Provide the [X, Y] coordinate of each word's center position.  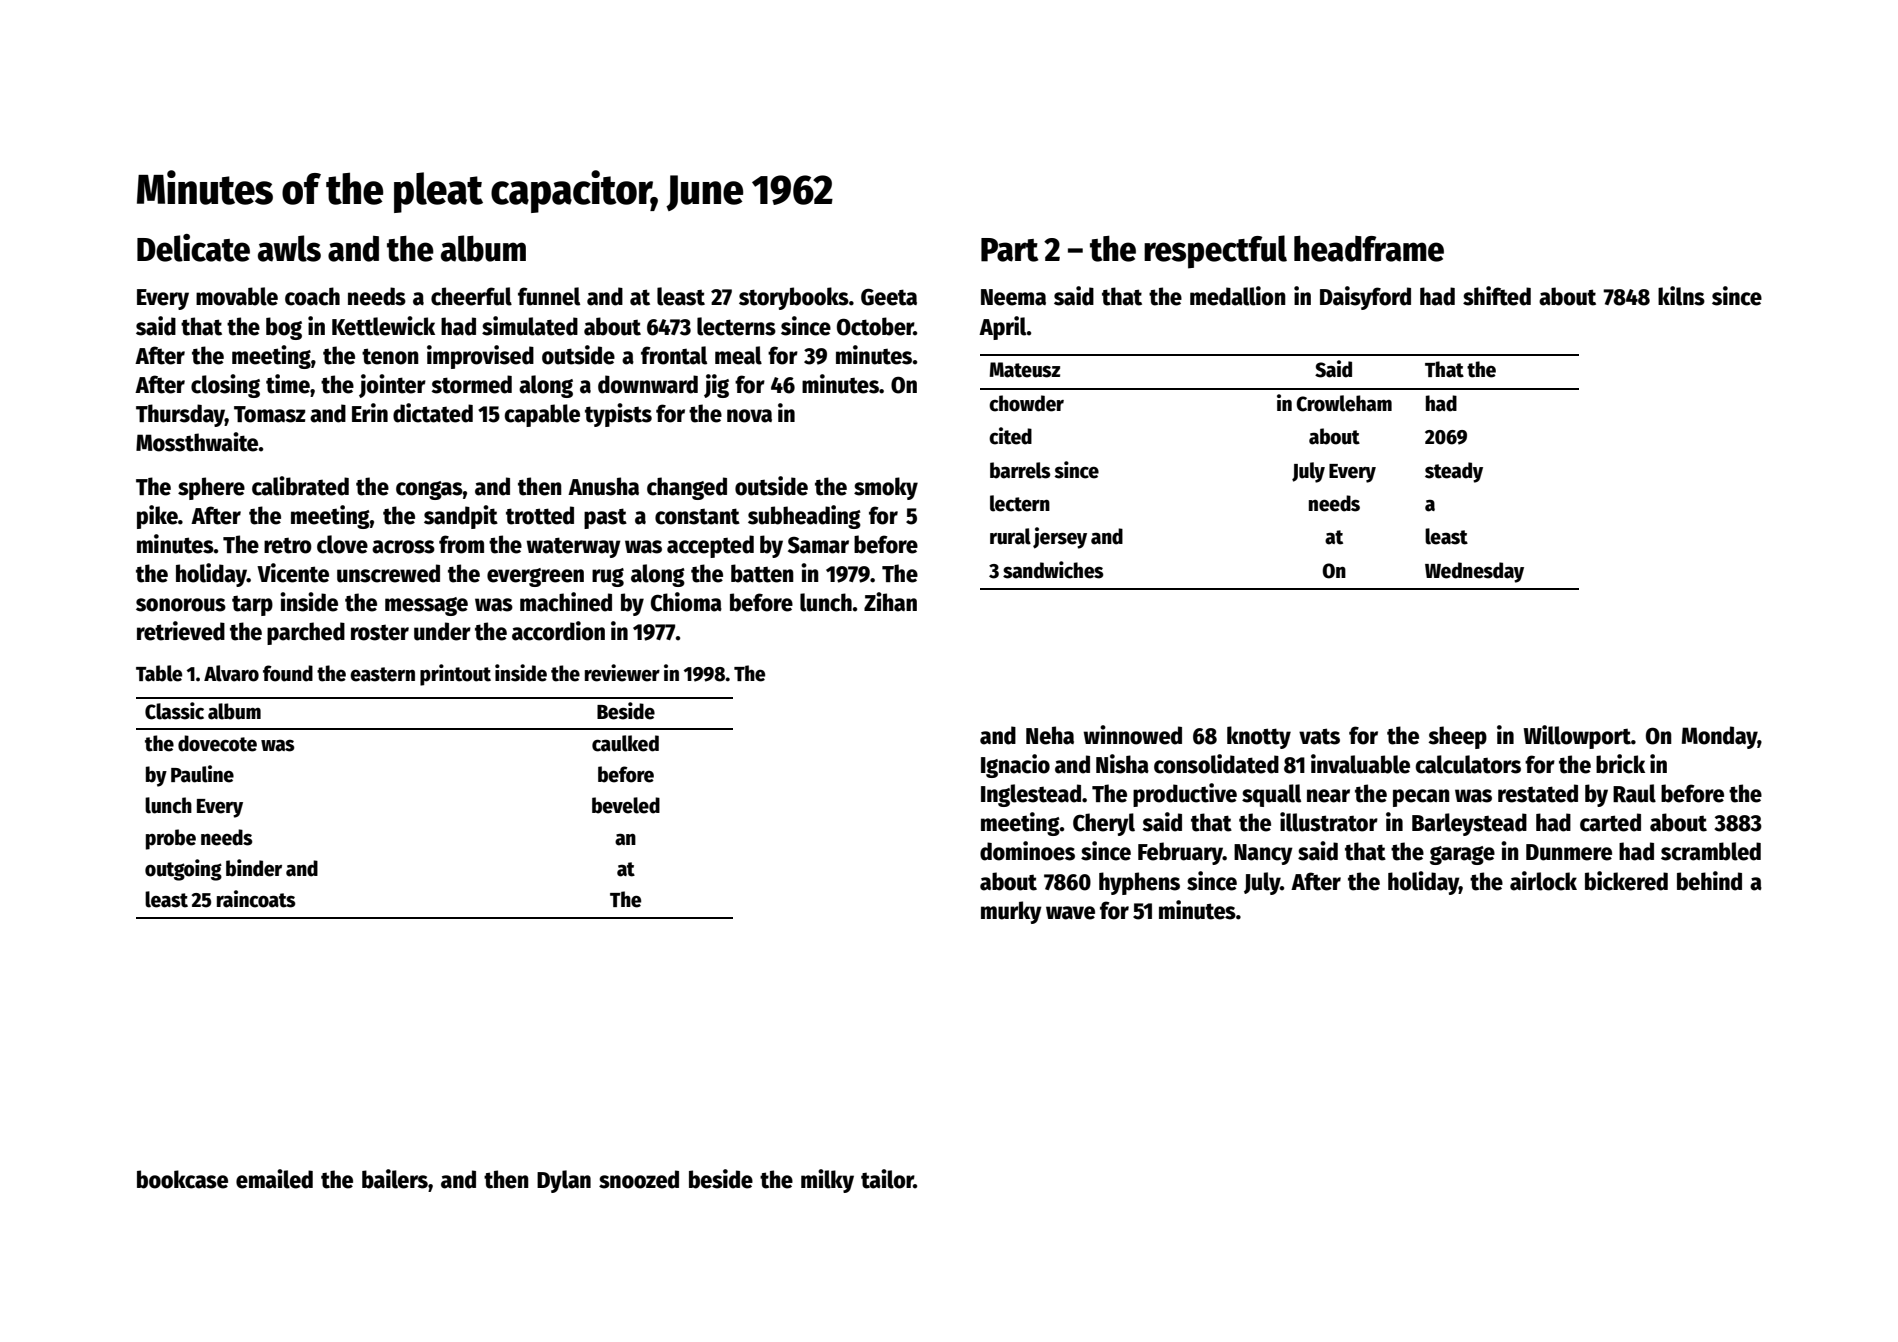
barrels [1020, 470]
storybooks [794, 298]
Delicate [193, 248]
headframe [1369, 249]
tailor [887, 1179]
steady [1454, 472]
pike [157, 517]
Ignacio [1015, 766]
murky [1011, 912]
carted [1610, 822]
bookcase [182, 1179]
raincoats [256, 899]
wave [1070, 913]
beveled [626, 805]
